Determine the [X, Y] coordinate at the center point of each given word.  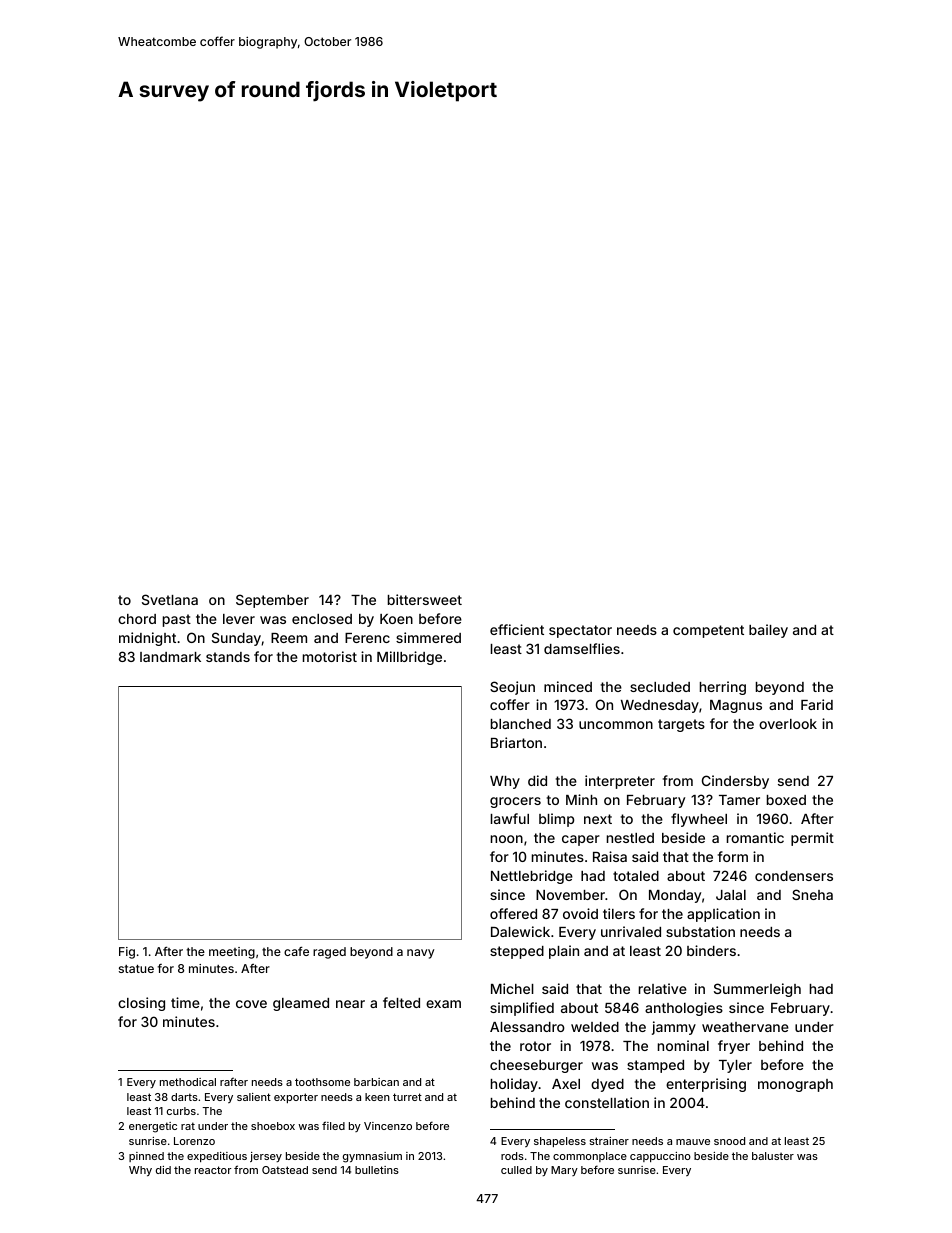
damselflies [582, 648]
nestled [630, 838]
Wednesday [660, 706]
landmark [170, 657]
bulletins [377, 1170]
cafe [296, 951]
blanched [521, 724]
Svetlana [170, 599]
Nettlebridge [532, 877]
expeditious [217, 1157]
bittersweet [425, 599]
